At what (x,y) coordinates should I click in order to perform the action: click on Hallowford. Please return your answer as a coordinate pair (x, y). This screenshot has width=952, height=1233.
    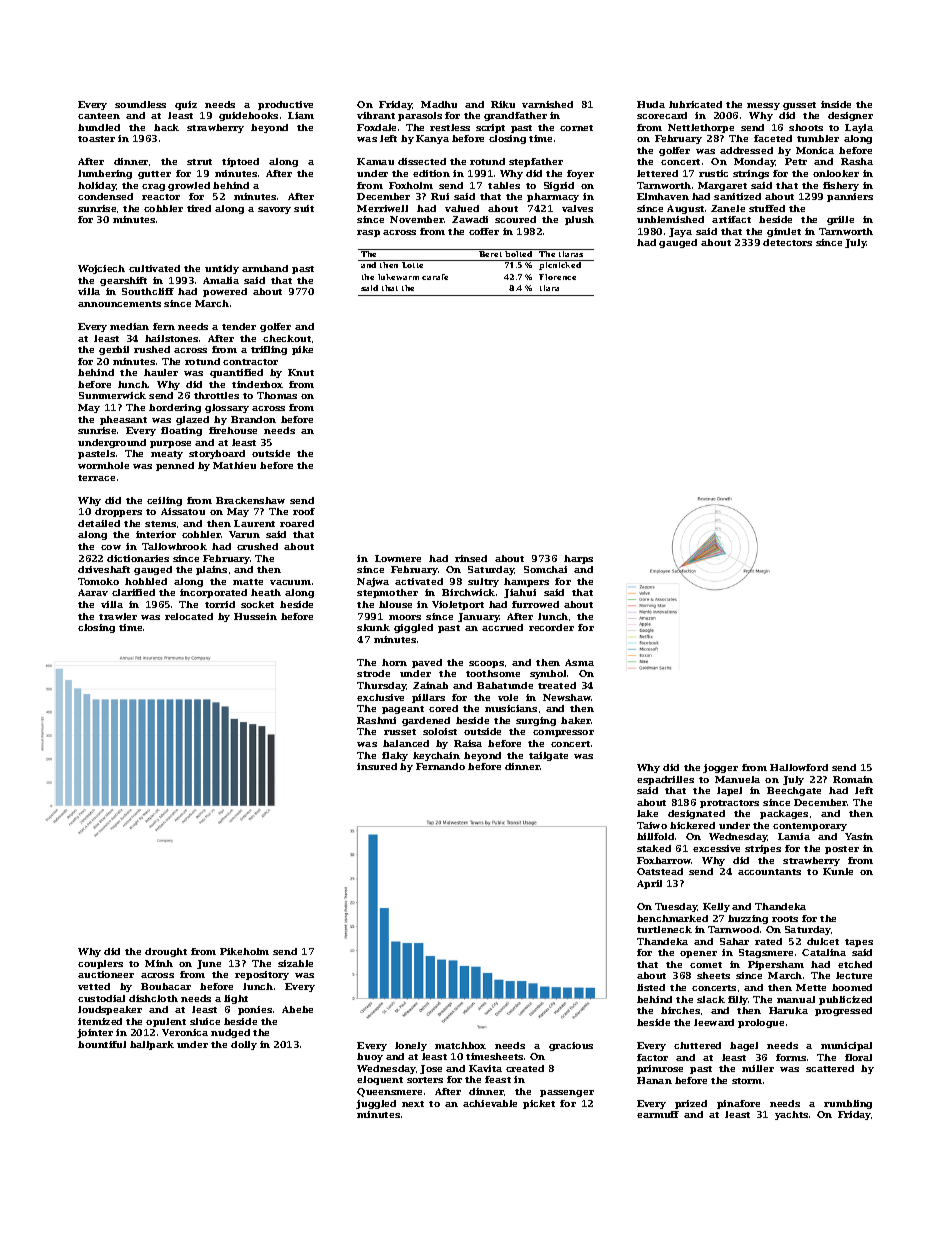
    Looking at the image, I should click on (799, 767).
